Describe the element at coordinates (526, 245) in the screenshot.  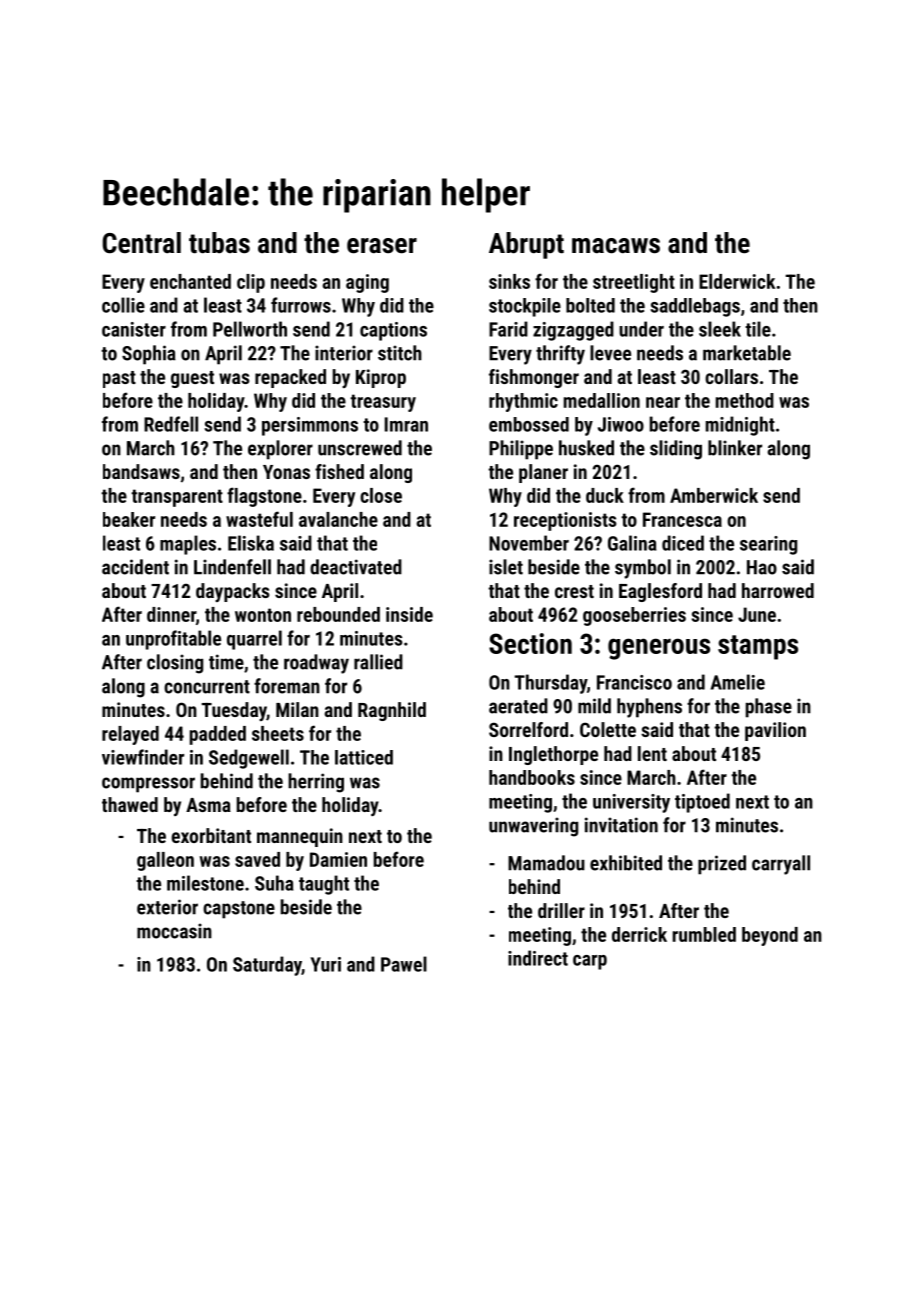
I see `Abrupt` at that location.
